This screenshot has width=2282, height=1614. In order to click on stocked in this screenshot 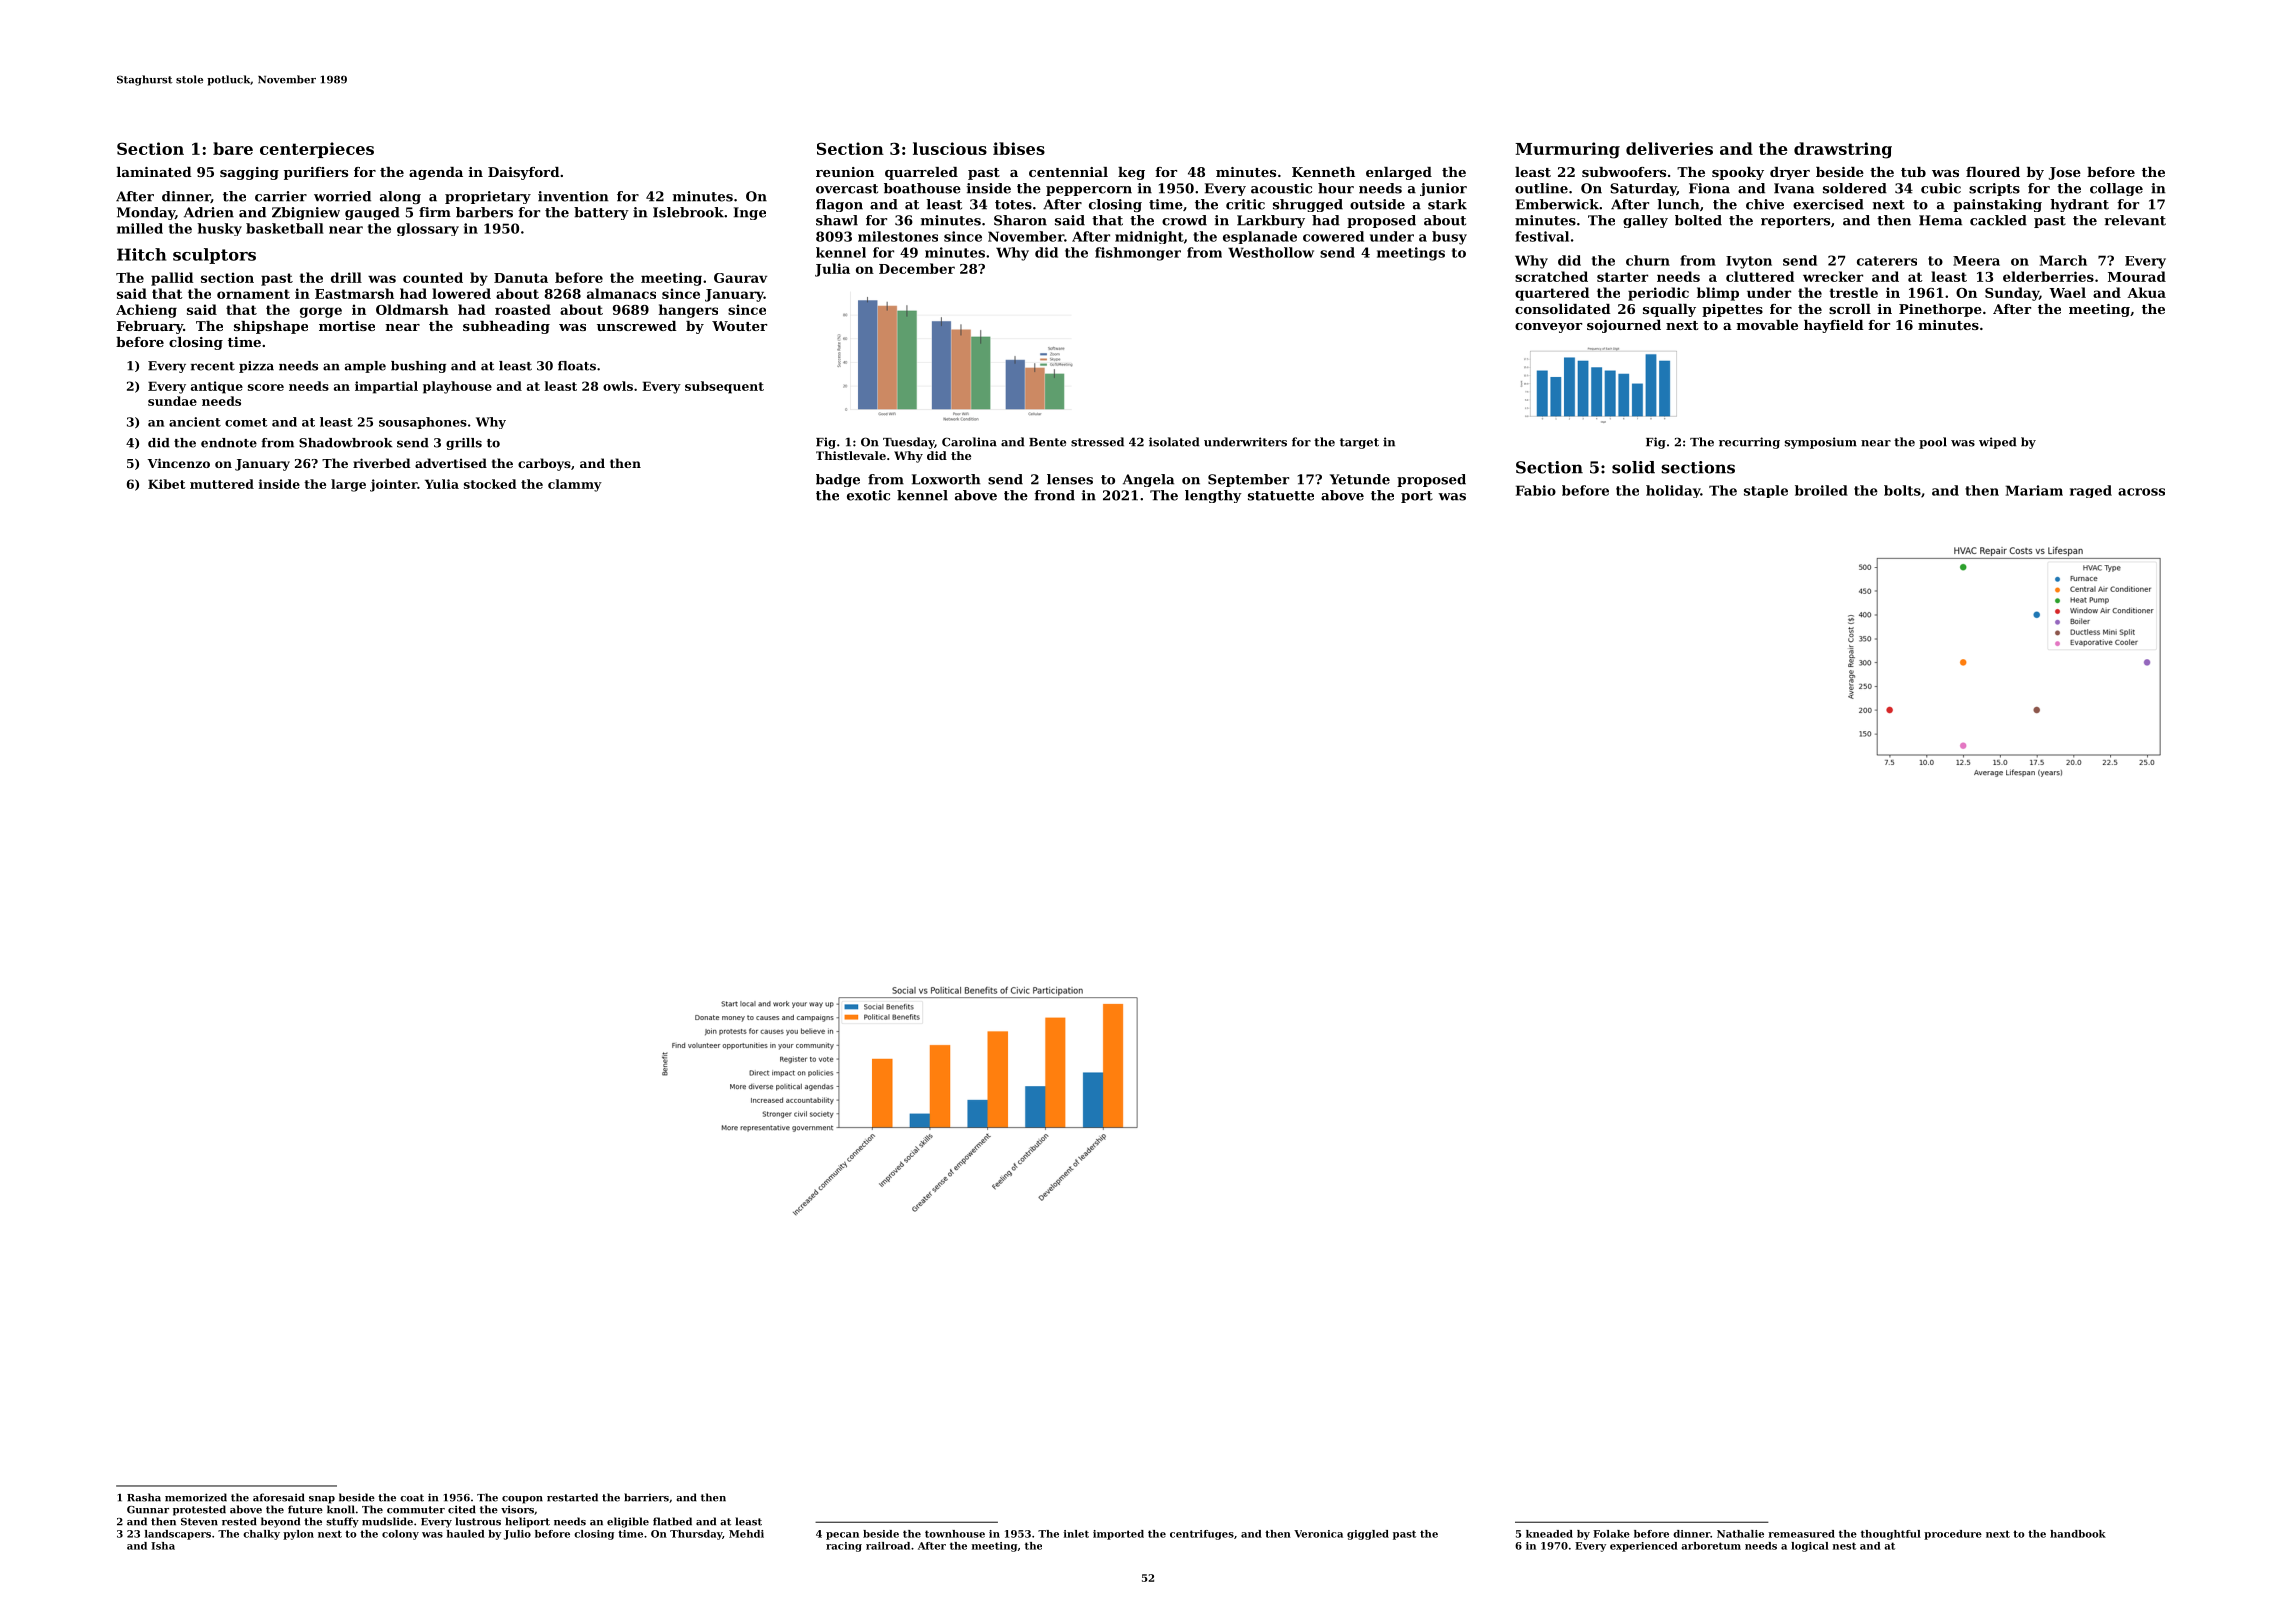, I will do `click(490, 484)`.
